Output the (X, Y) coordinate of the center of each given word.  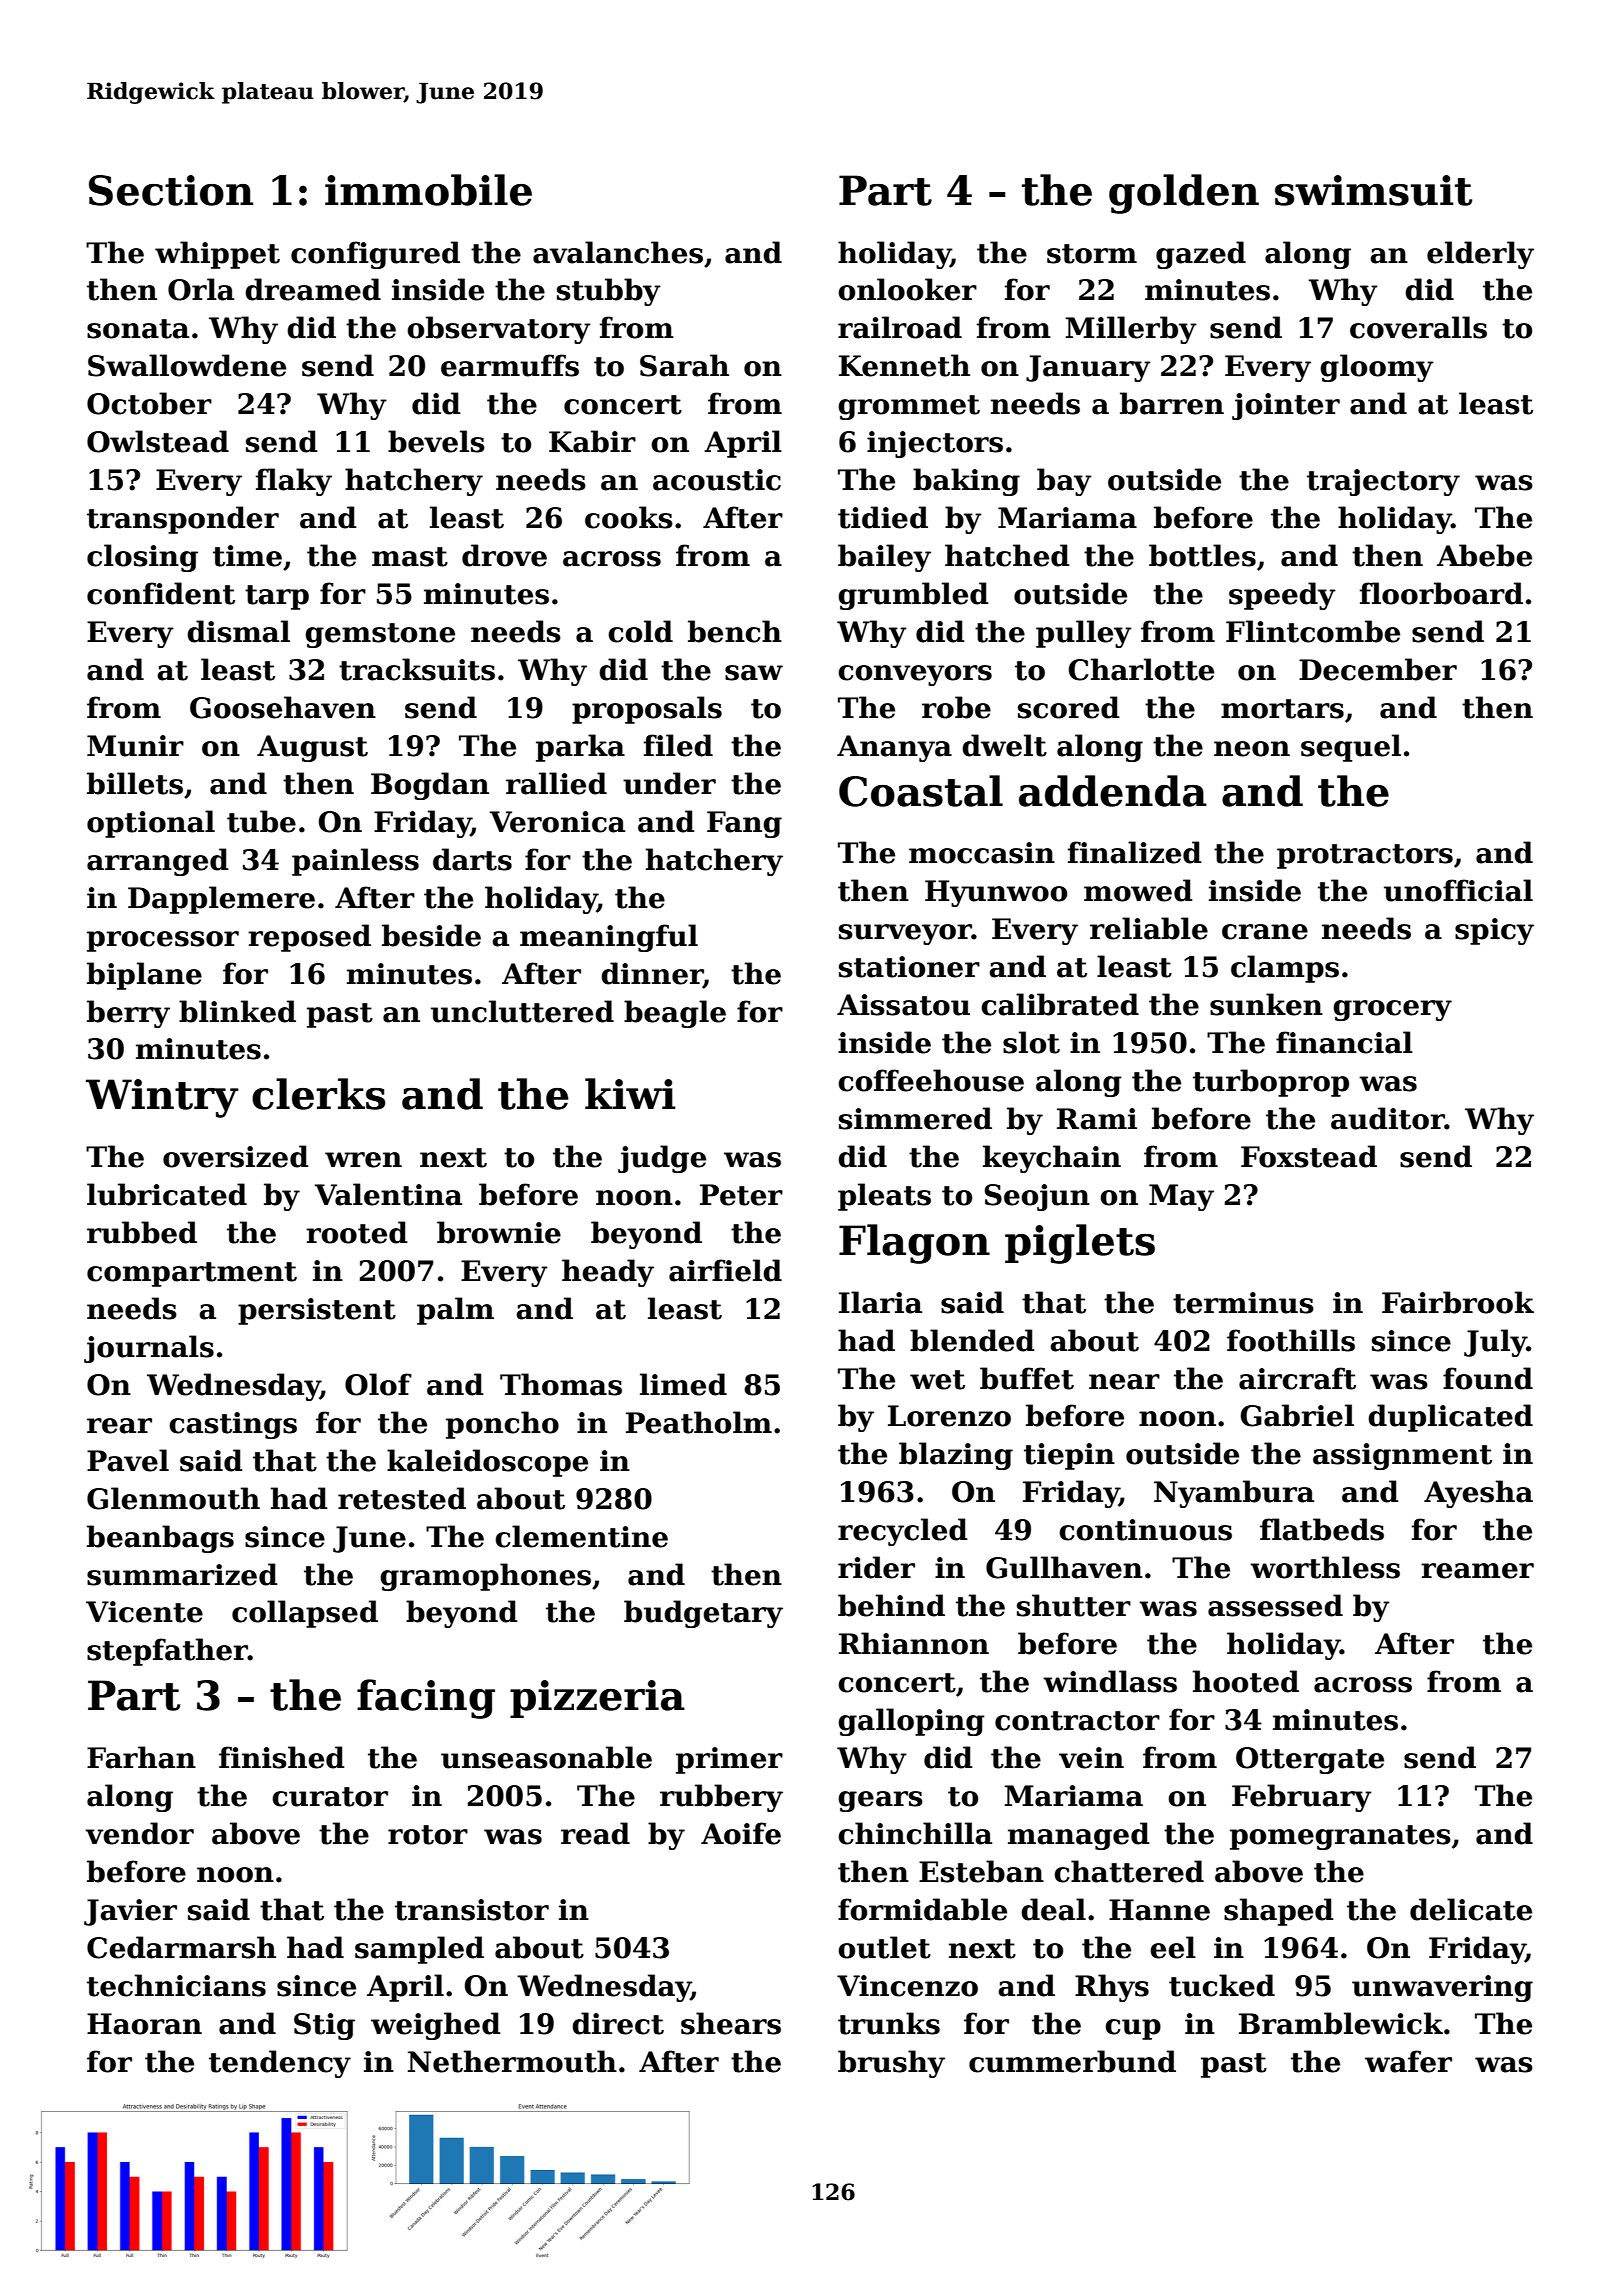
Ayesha (1478, 1494)
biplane (144, 976)
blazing (956, 1456)
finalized (1135, 852)
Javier (130, 1912)
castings (233, 1425)
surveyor (905, 934)
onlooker (907, 289)
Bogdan (430, 786)
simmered (915, 1118)
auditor (1388, 1118)
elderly (1480, 255)
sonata (138, 329)
